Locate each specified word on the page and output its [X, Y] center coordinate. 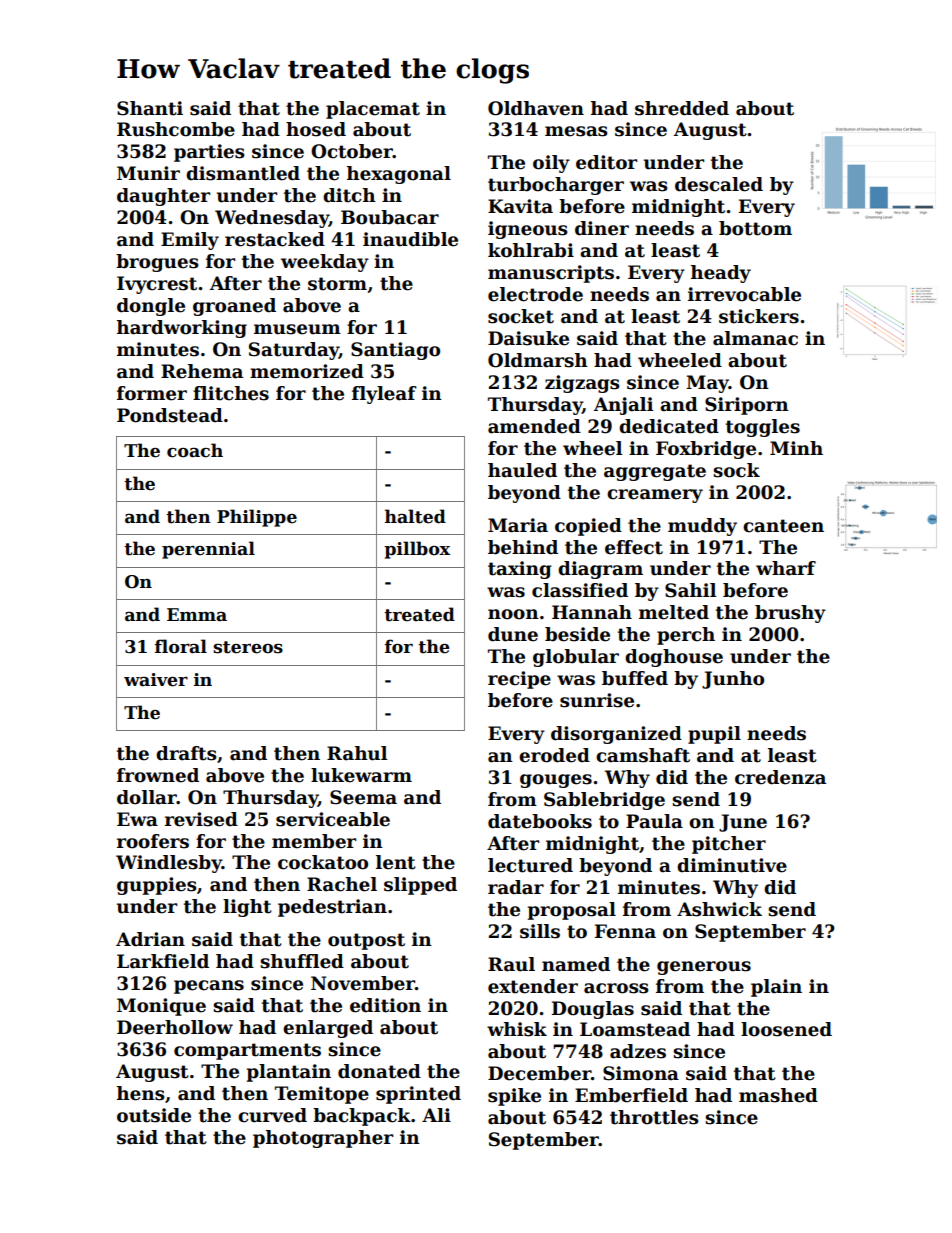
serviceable [333, 819]
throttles [654, 1117]
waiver [156, 680]
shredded [682, 108]
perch [686, 636]
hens [141, 1093]
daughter [163, 197]
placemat [373, 110]
